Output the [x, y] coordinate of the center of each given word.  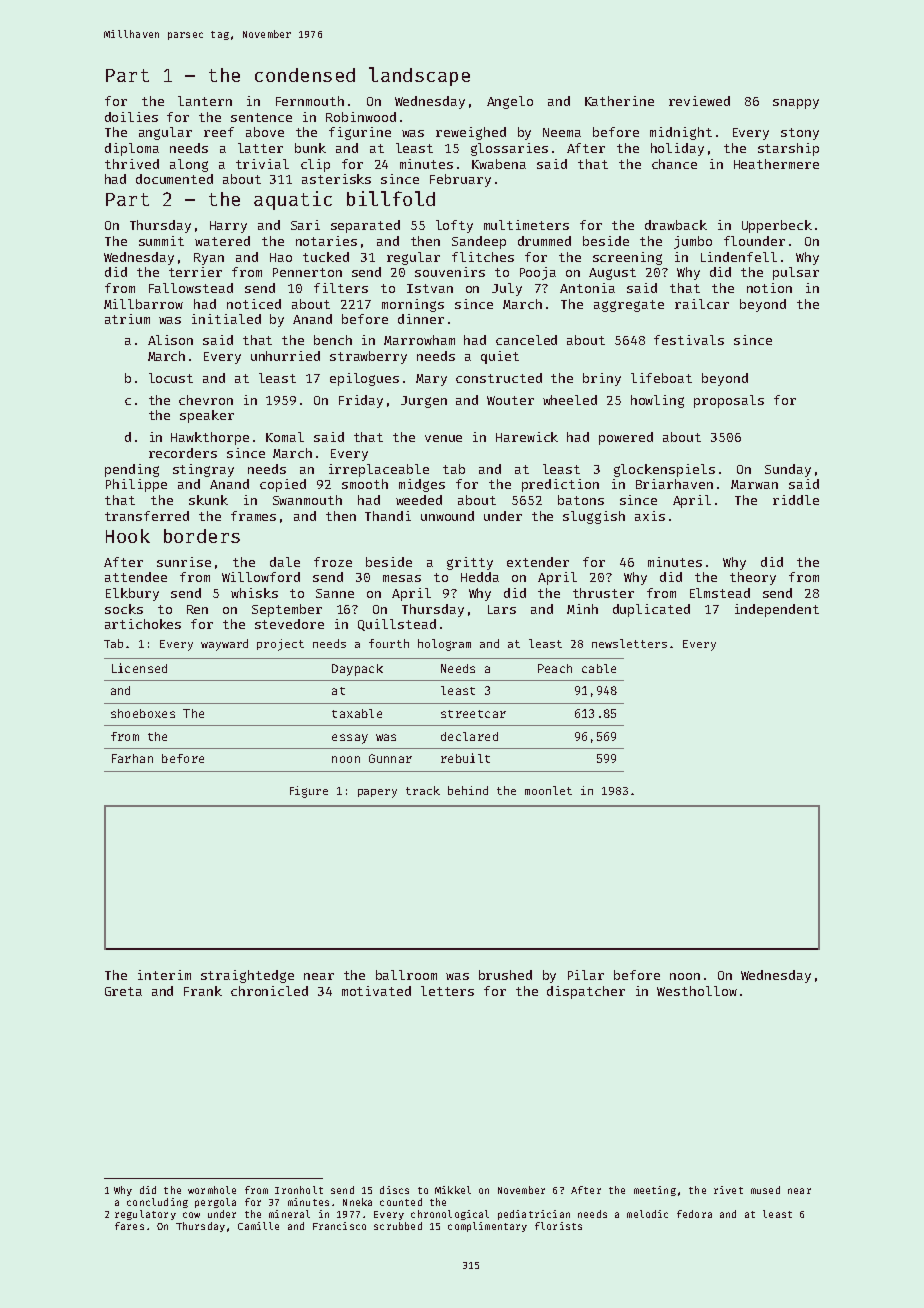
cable [599, 668]
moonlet [548, 790]
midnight [681, 133]
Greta [123, 991]
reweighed [471, 133]
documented [174, 179]
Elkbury [132, 594]
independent [777, 610]
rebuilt [465, 758]
